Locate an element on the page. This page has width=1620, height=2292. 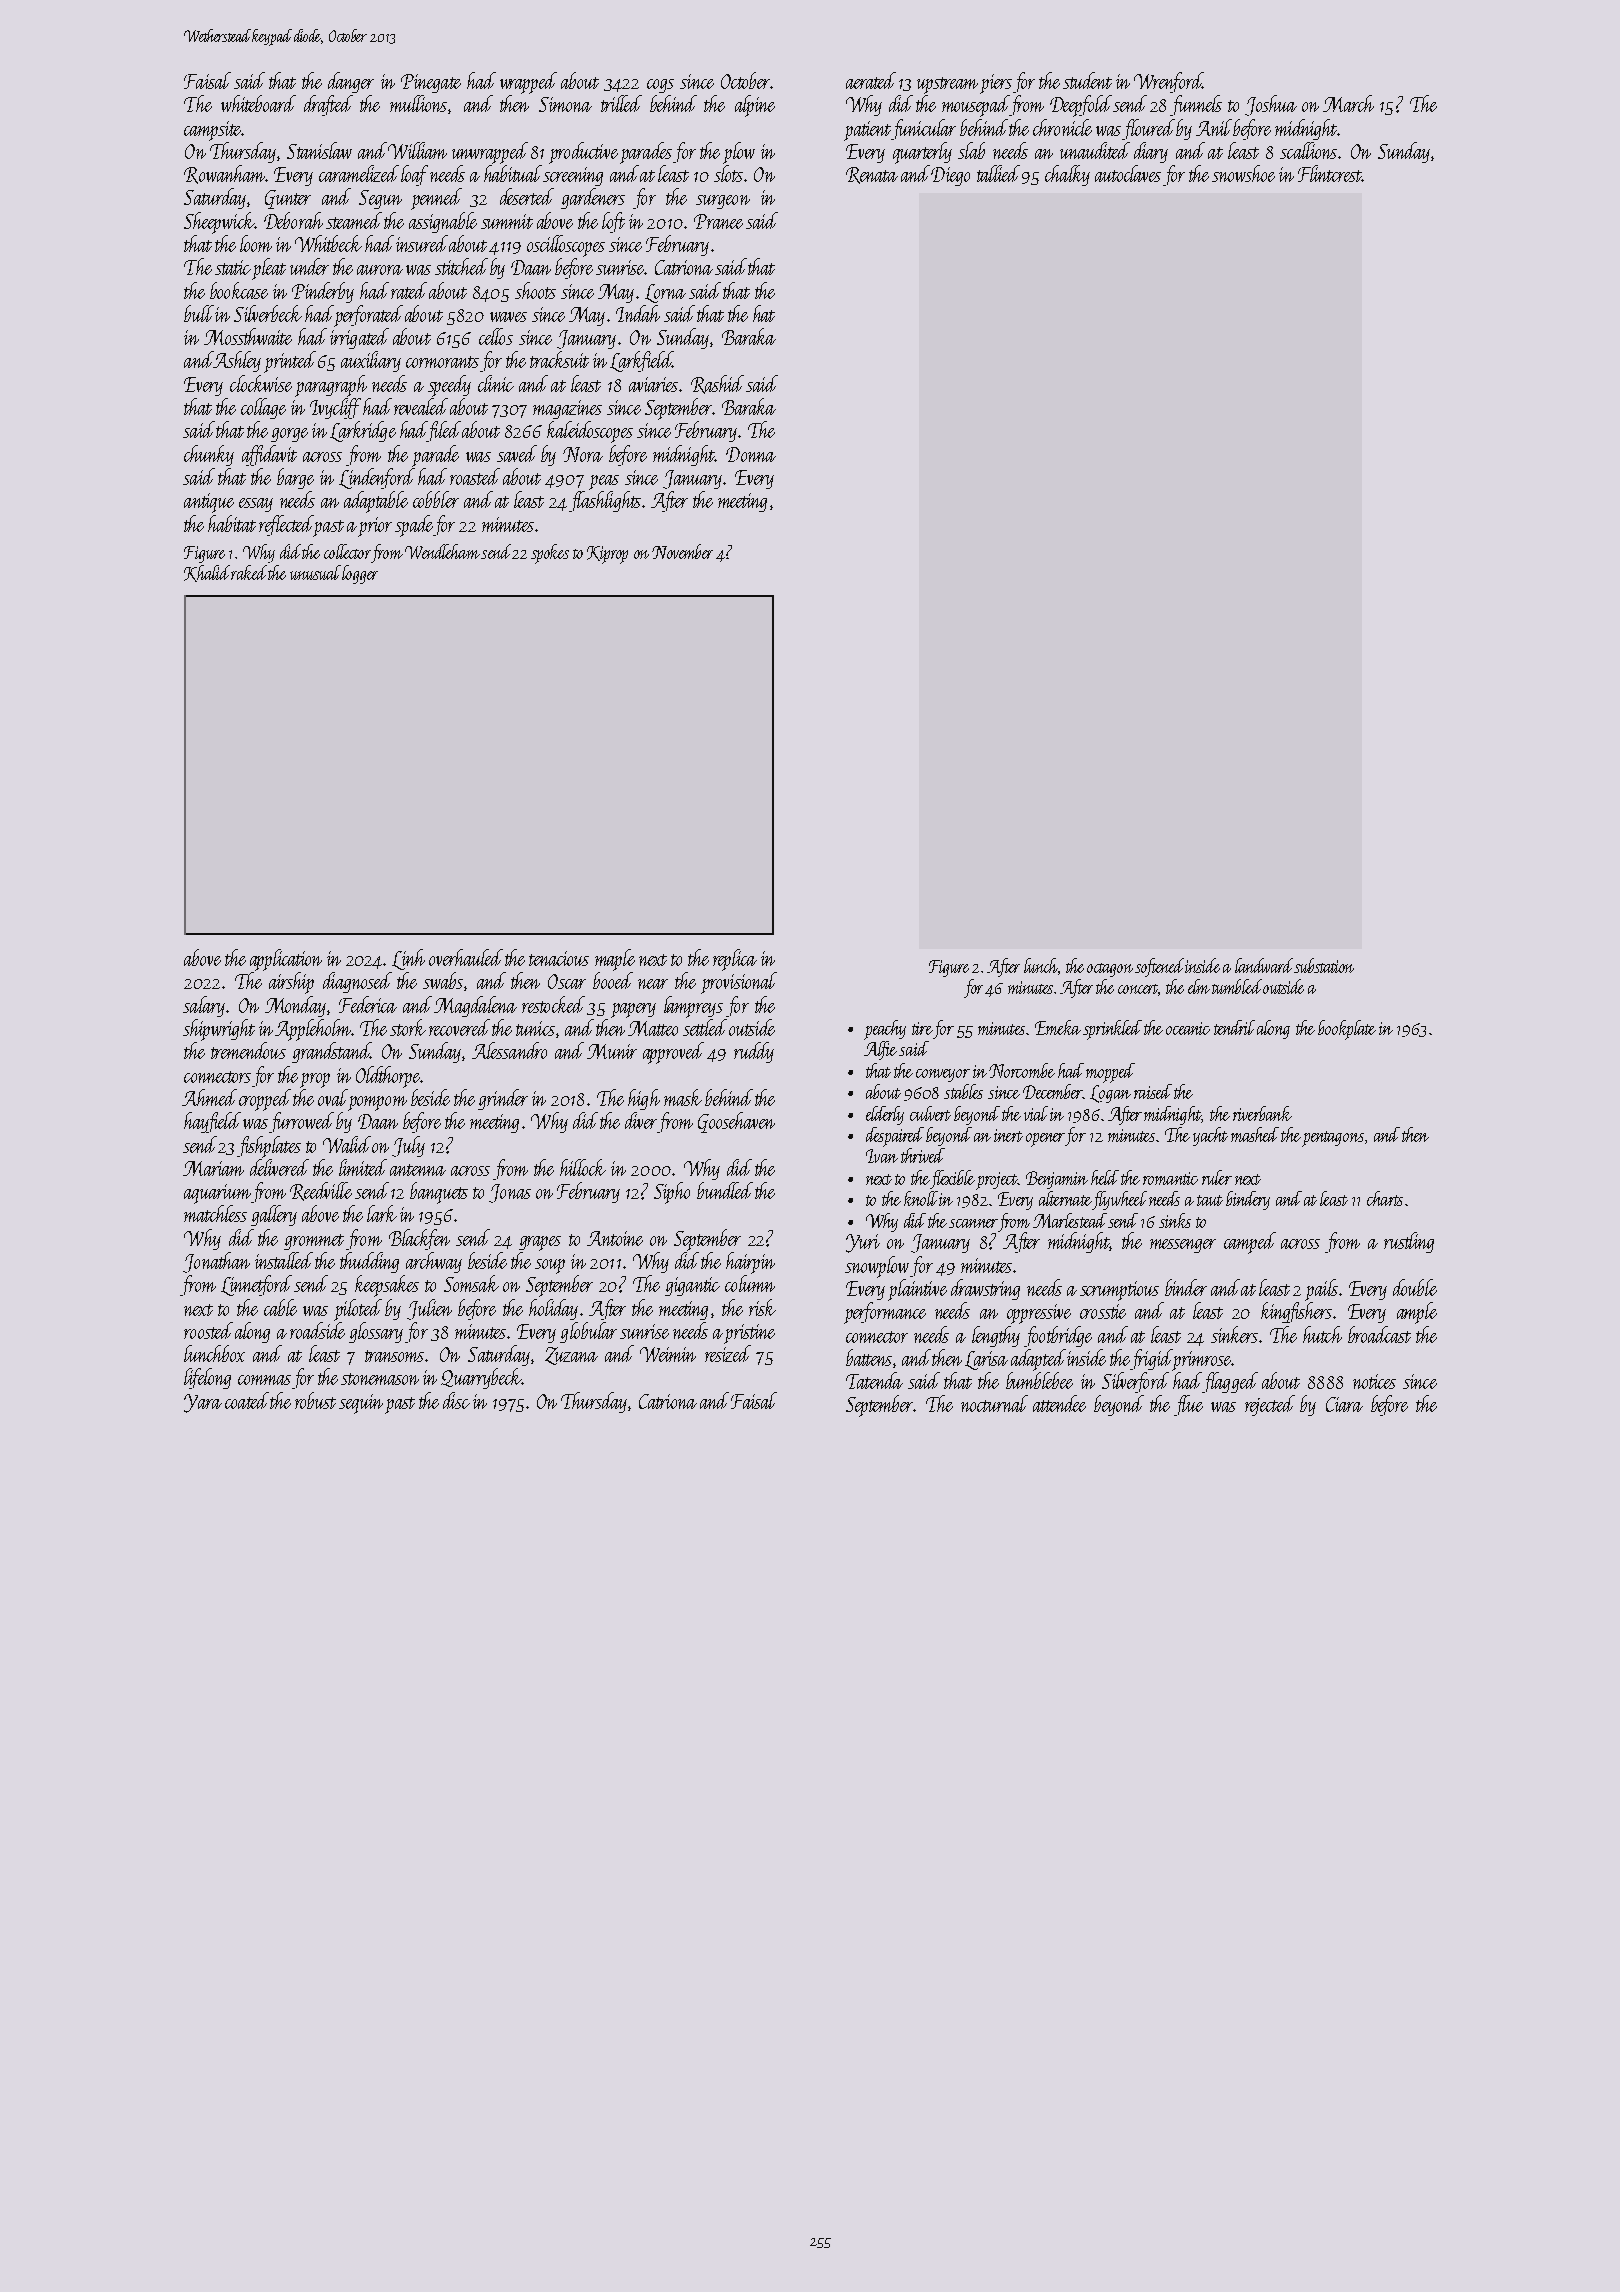
Tatenda is located at coordinates (874, 1380).
